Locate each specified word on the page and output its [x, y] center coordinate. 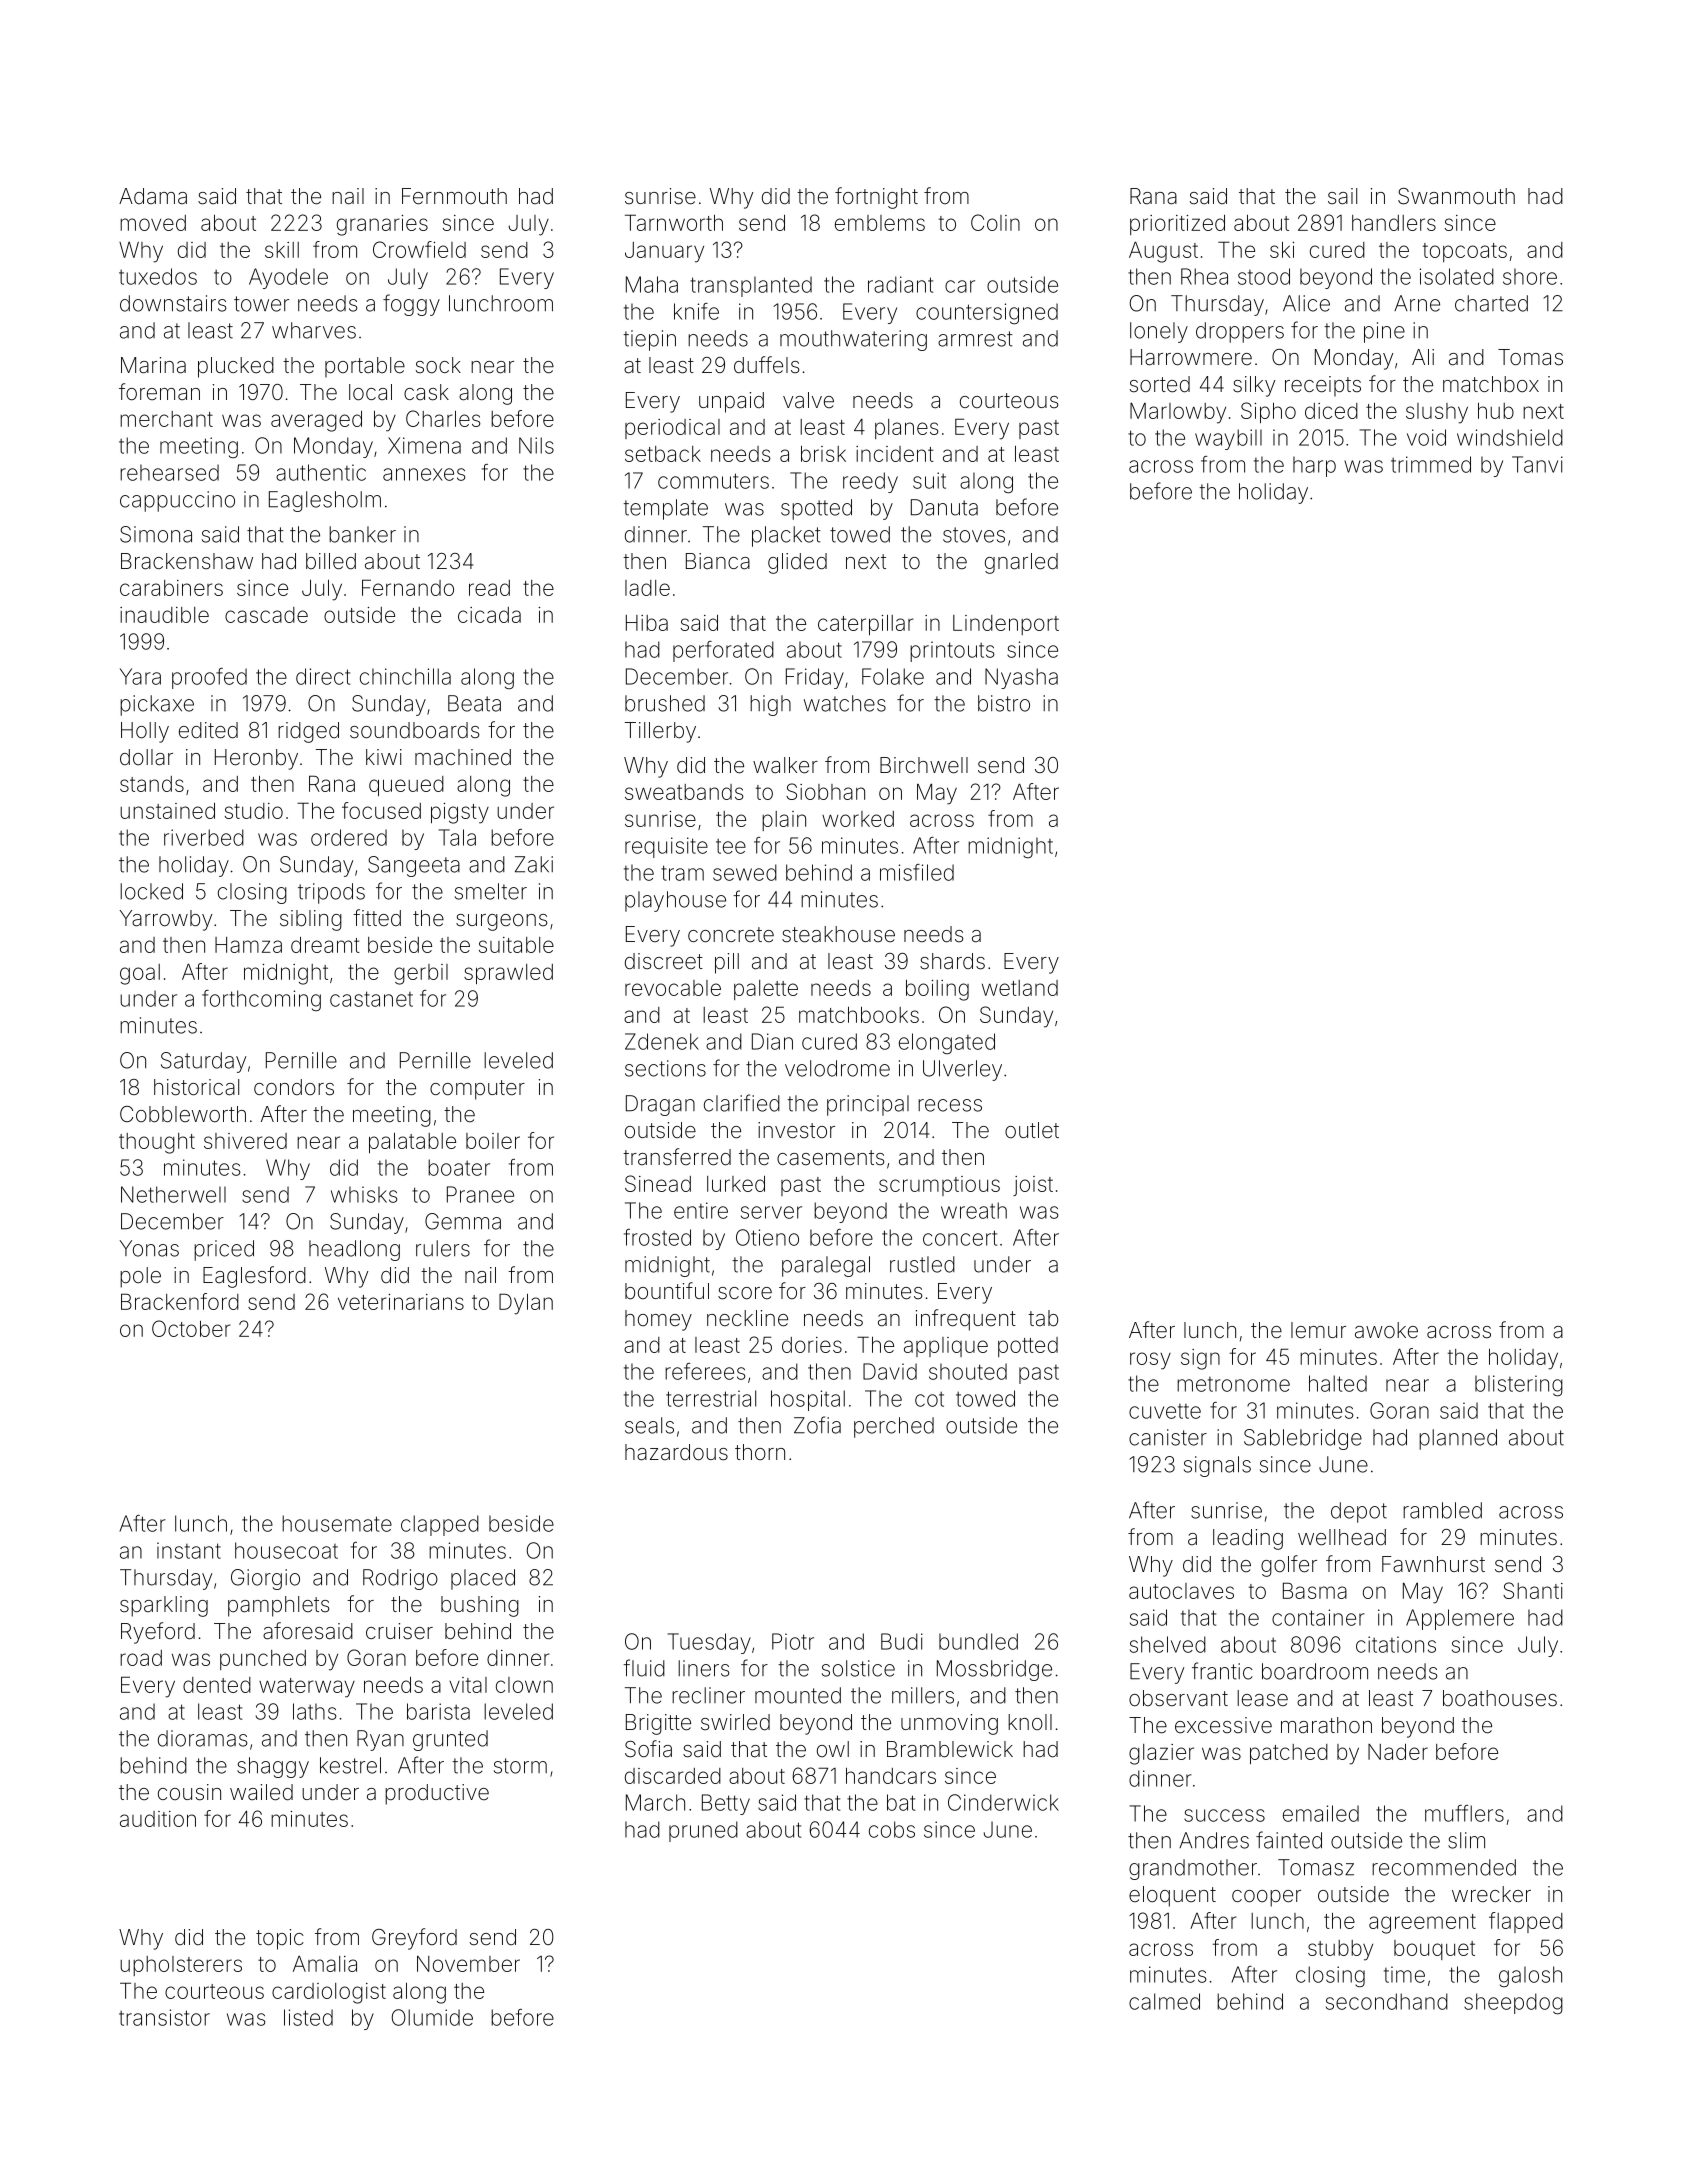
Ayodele [288, 278]
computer [477, 1090]
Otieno [767, 1237]
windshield [1510, 437]
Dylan [526, 1304]
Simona [156, 534]
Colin [995, 222]
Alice [1306, 303]
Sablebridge [1303, 1439]
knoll [1030, 1722]
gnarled [1021, 563]
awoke [1386, 1330]
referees [705, 1371]
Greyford [414, 1939]
